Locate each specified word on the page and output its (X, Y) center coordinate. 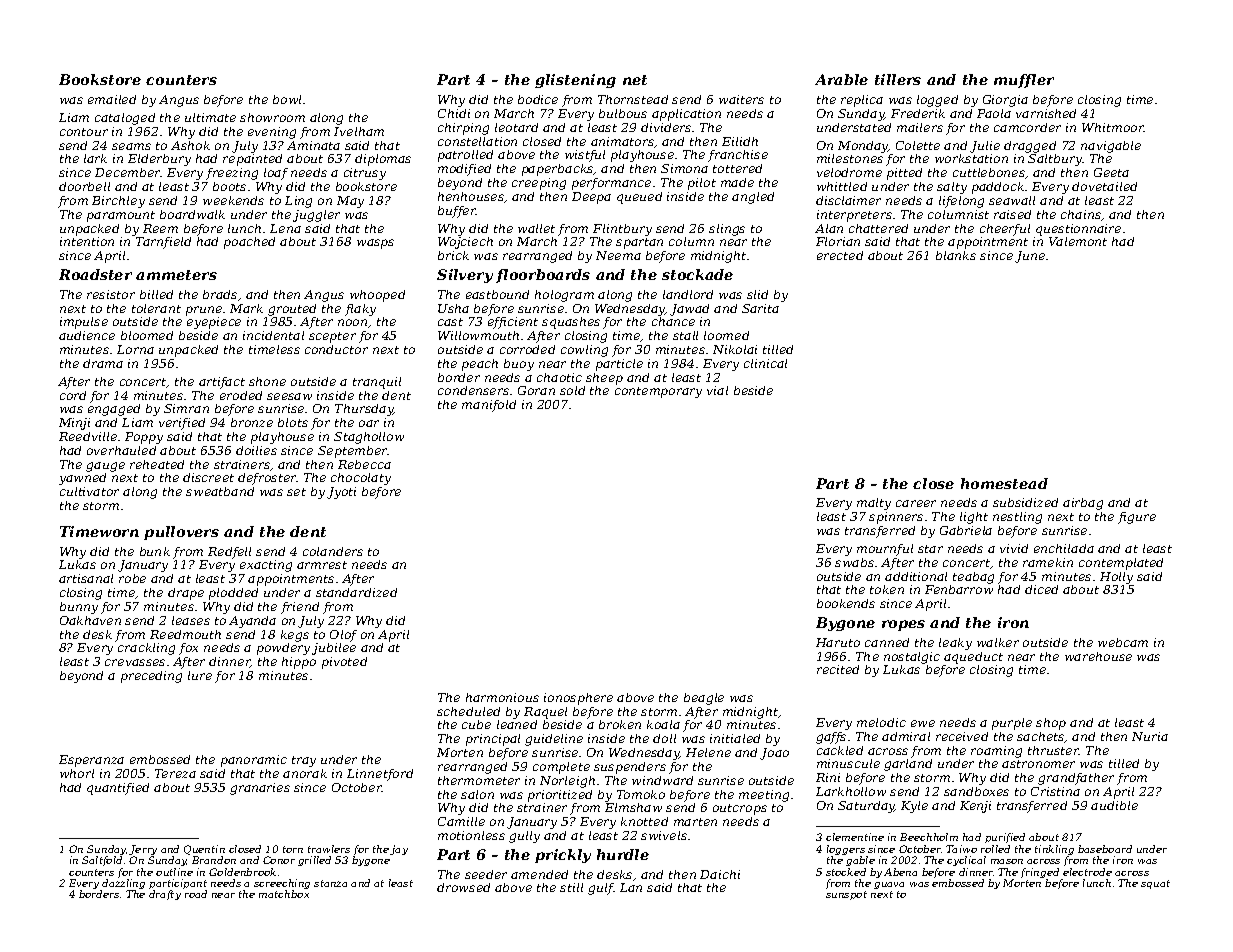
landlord (688, 294)
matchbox (284, 894)
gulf (601, 889)
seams (131, 146)
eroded (241, 395)
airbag (1083, 504)
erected (840, 255)
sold (572, 390)
